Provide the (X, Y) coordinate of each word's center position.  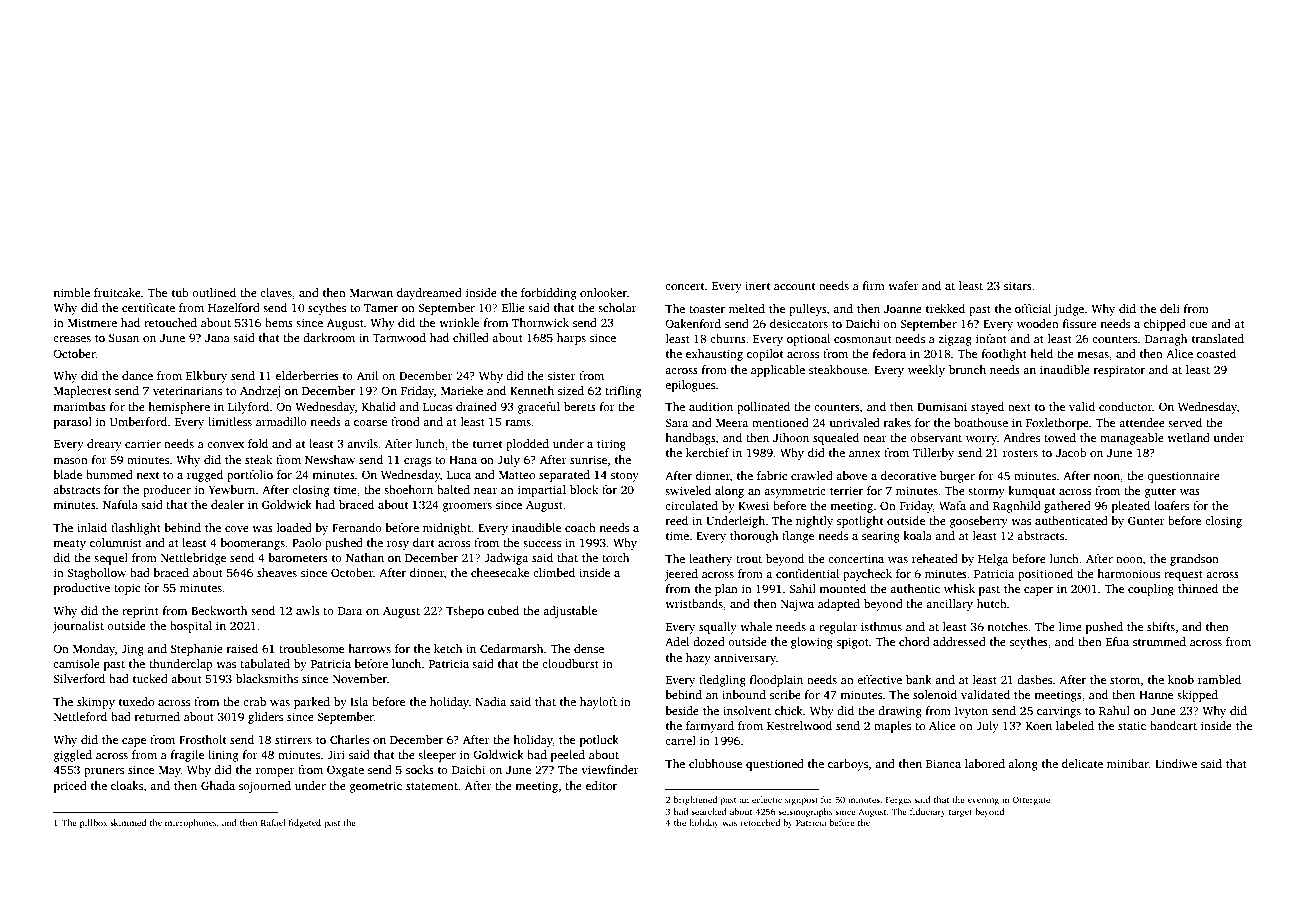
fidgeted (305, 823)
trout (749, 559)
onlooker (603, 292)
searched (709, 811)
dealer (227, 504)
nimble (71, 292)
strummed (1159, 641)
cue (1198, 325)
